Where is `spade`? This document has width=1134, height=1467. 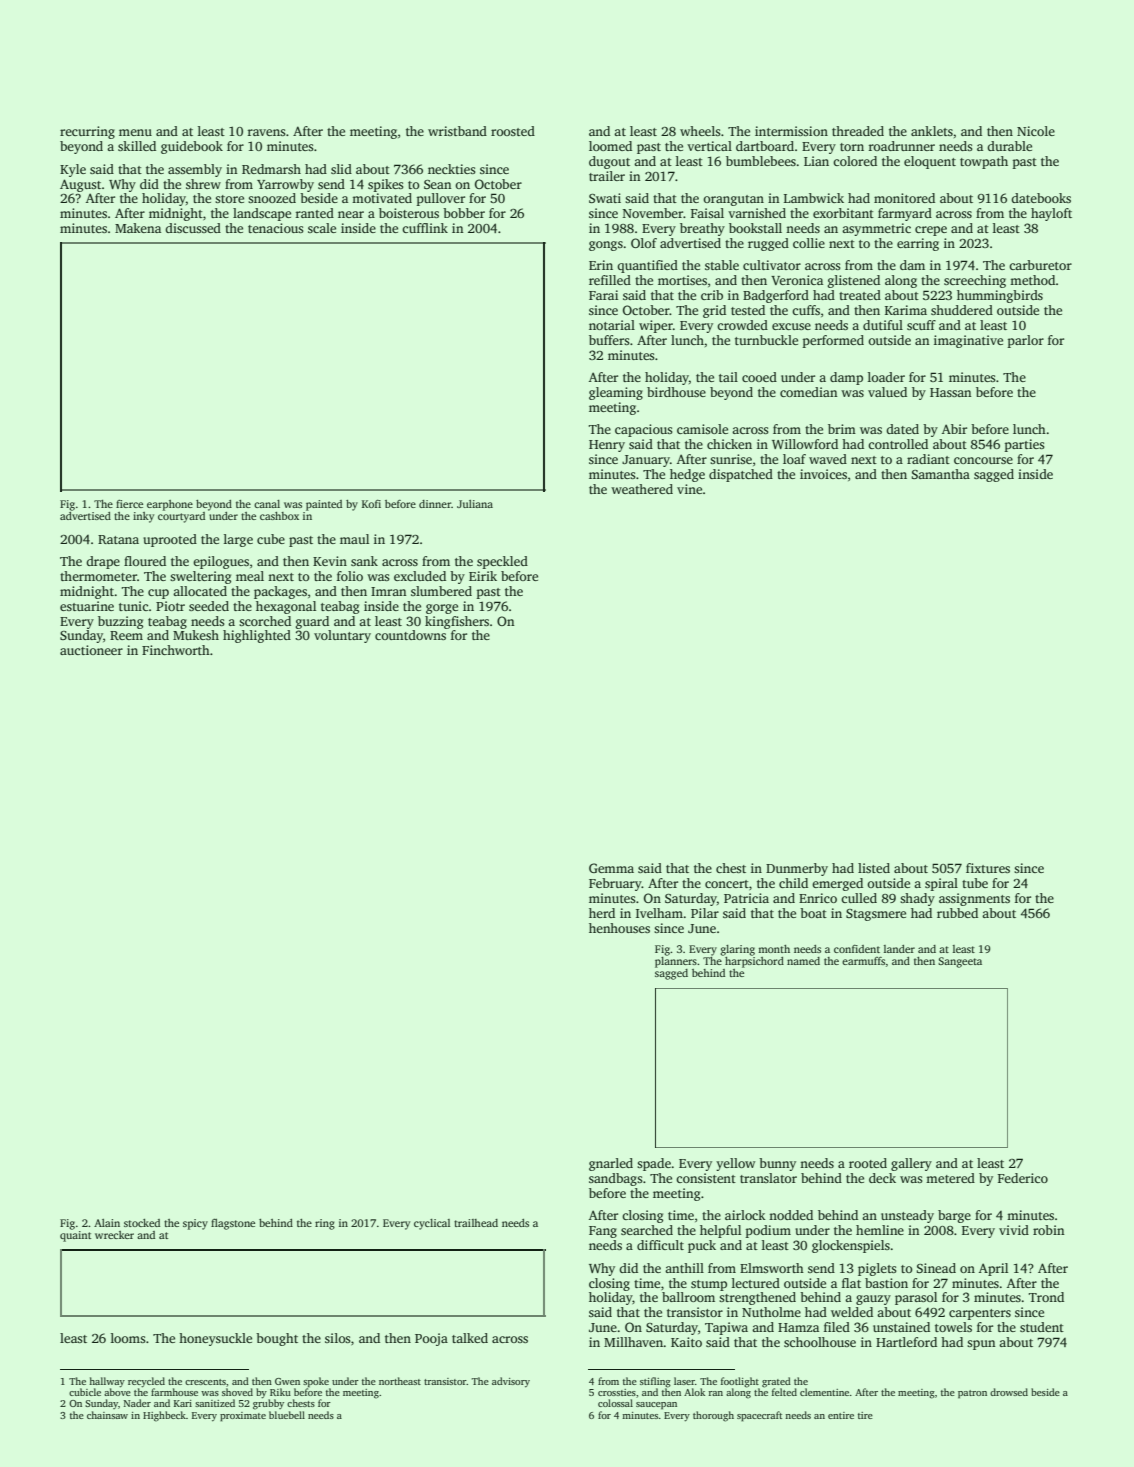
spade is located at coordinates (654, 1164).
